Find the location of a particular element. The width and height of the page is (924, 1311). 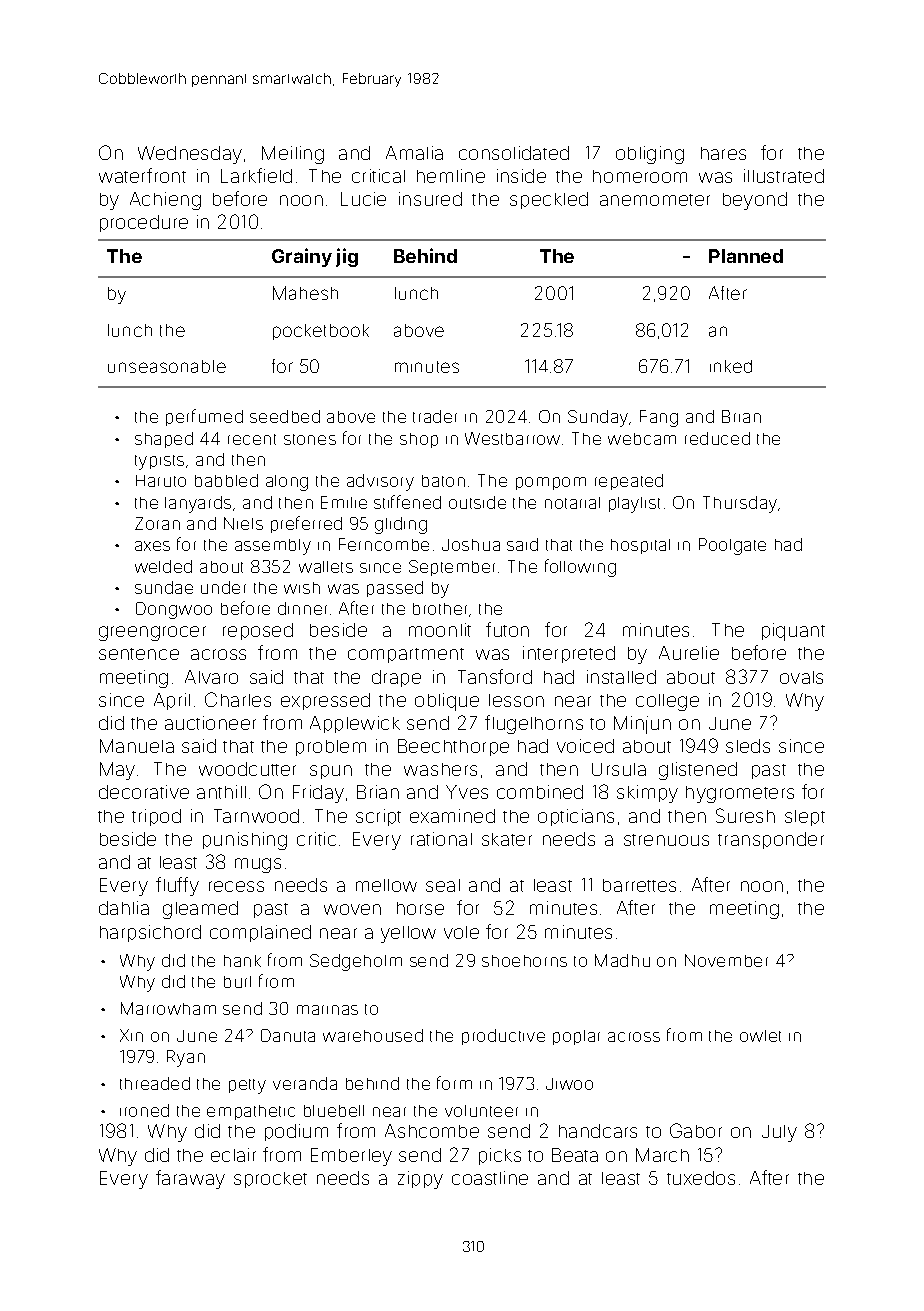

sprocket is located at coordinates (270, 1180).
